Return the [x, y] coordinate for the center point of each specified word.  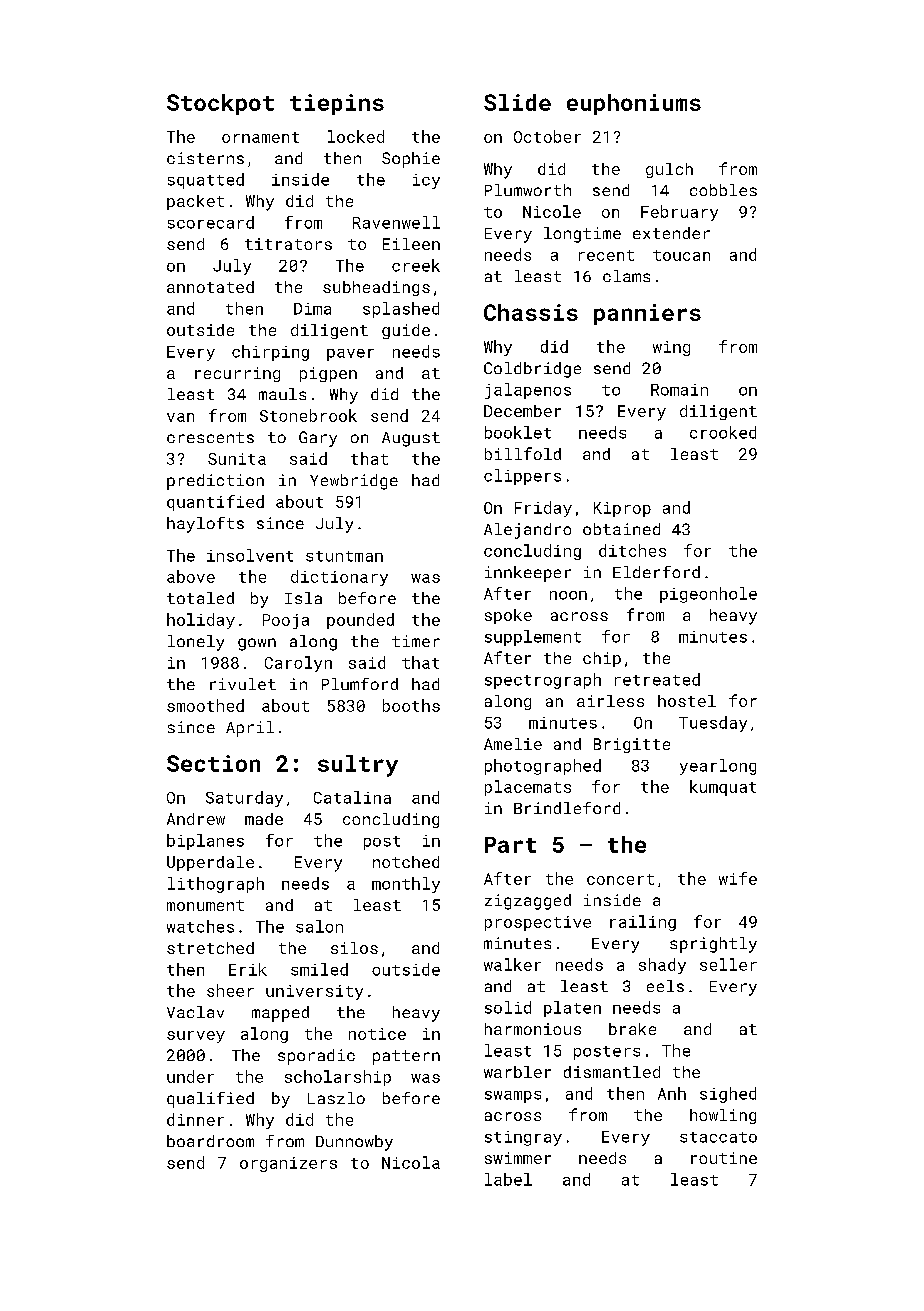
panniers [647, 314]
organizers [288, 1164]
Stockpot [220, 104]
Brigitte [632, 745]
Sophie [411, 160]
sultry [358, 766]
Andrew [196, 819]
